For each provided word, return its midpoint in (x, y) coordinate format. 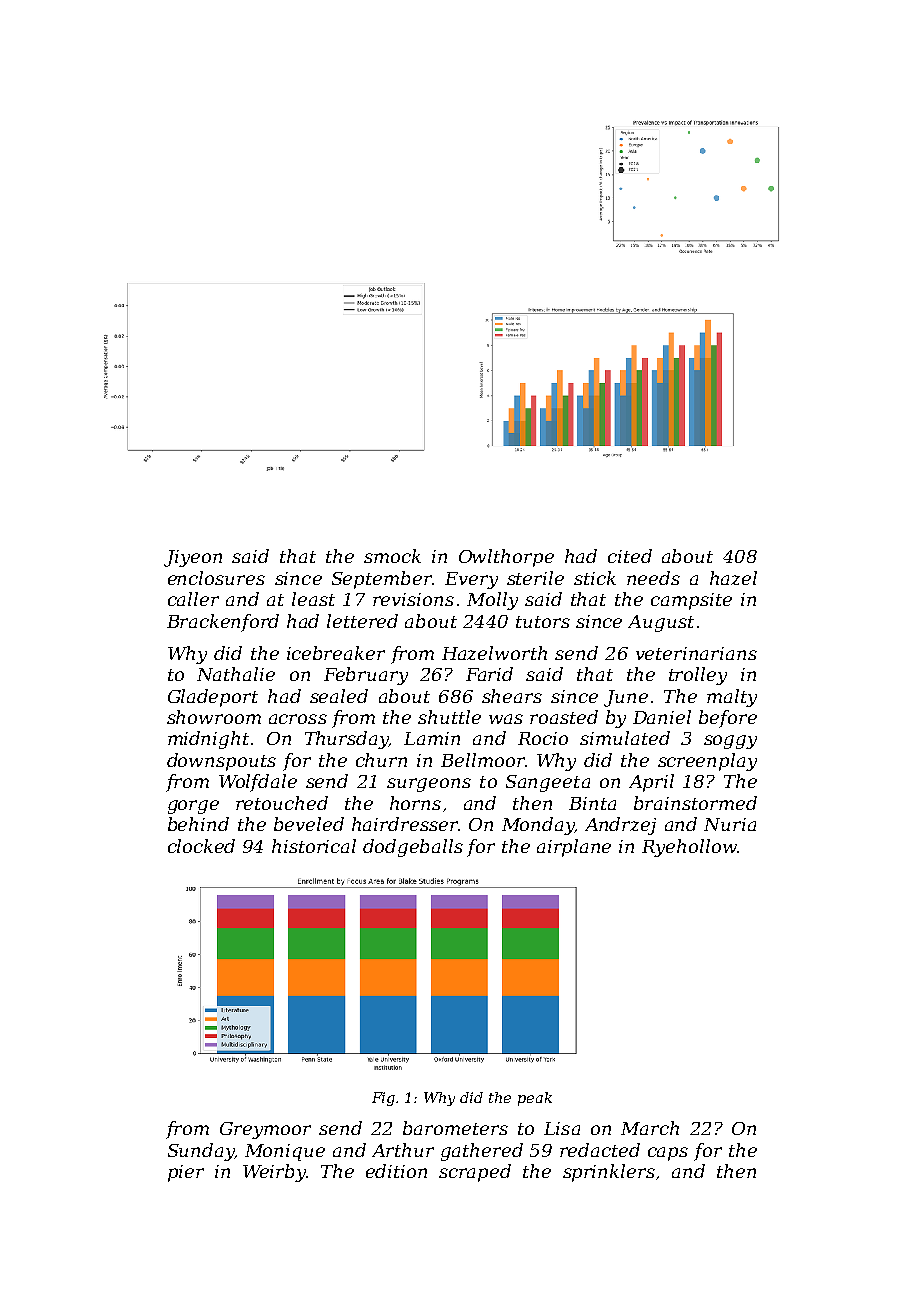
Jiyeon (193, 558)
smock (392, 556)
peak (535, 1099)
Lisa (562, 1128)
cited (630, 556)
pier (186, 1173)
